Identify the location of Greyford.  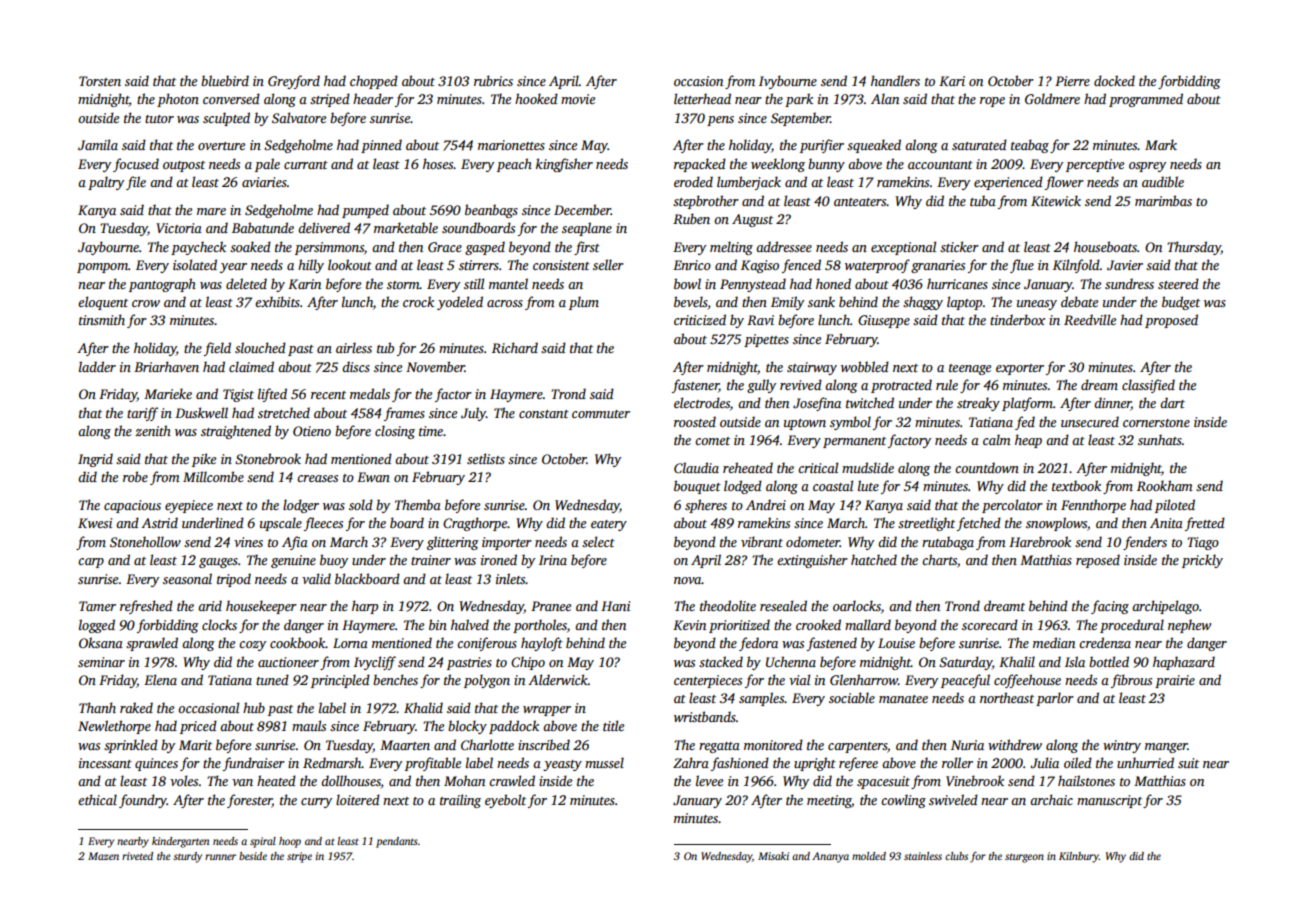
(294, 82).
